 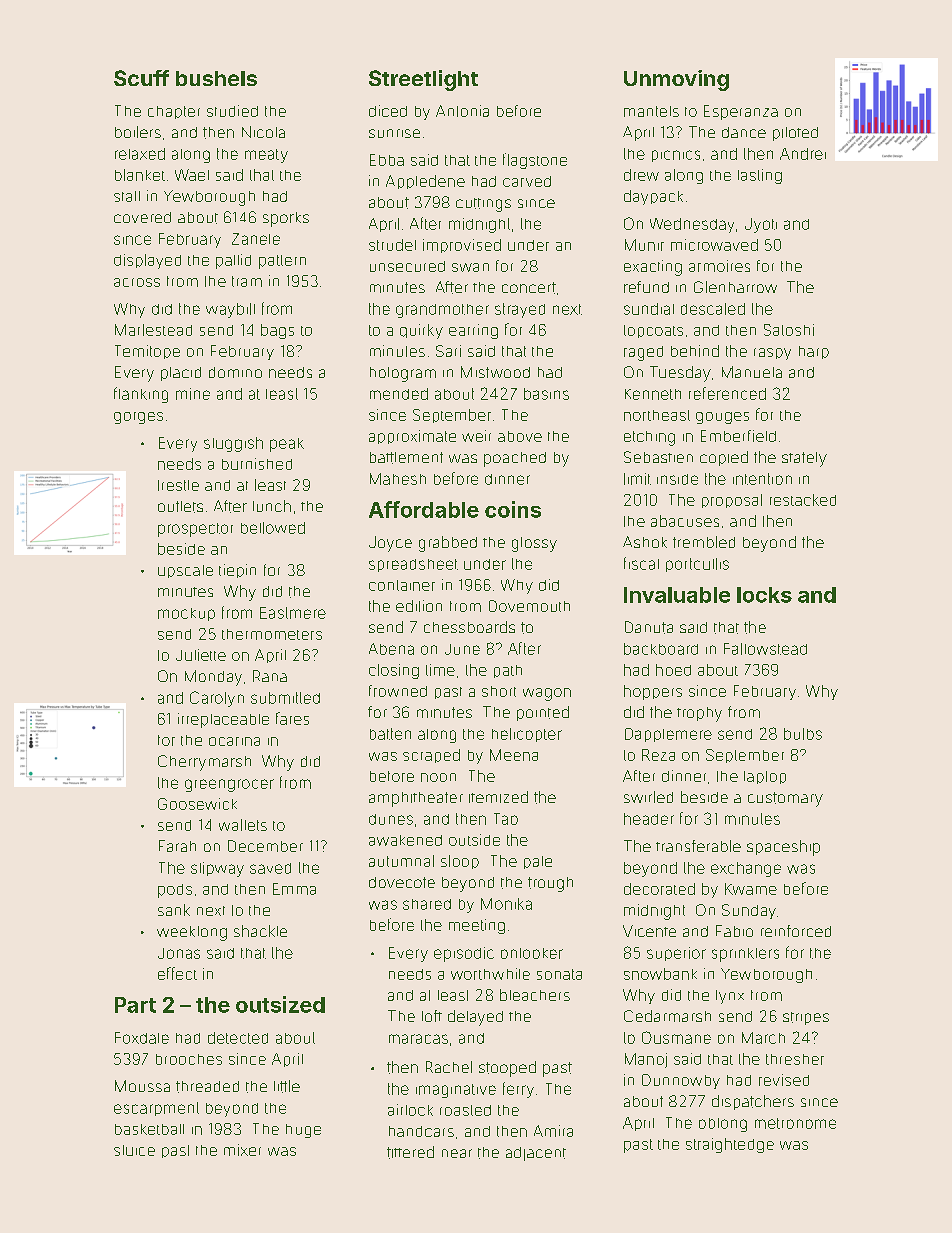 I want to click on Esperanza, so click(x=741, y=112).
